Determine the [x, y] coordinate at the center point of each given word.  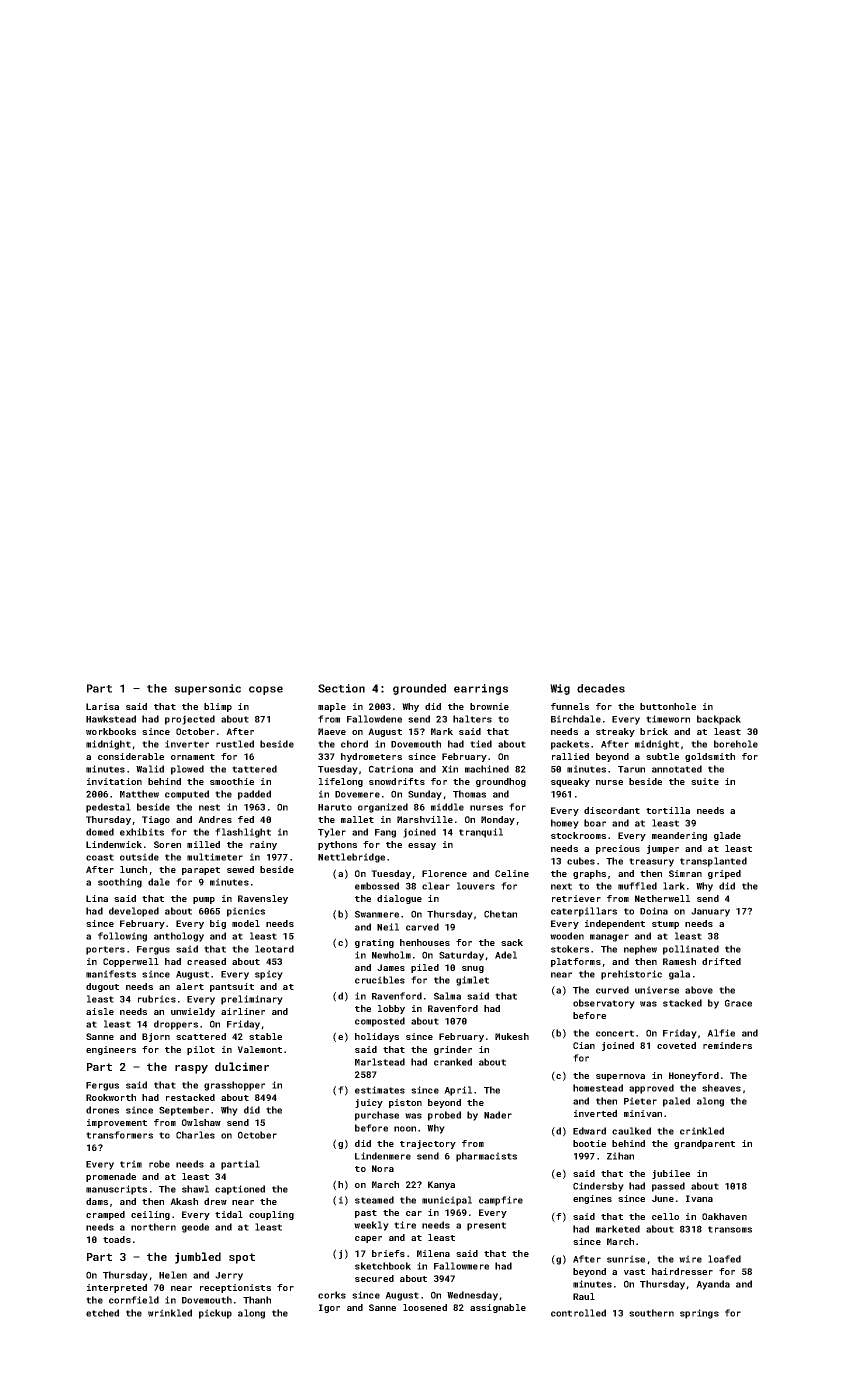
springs [699, 1314]
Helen [173, 1275]
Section [341, 688]
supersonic [207, 689]
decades [601, 688]
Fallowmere [461, 1266]
